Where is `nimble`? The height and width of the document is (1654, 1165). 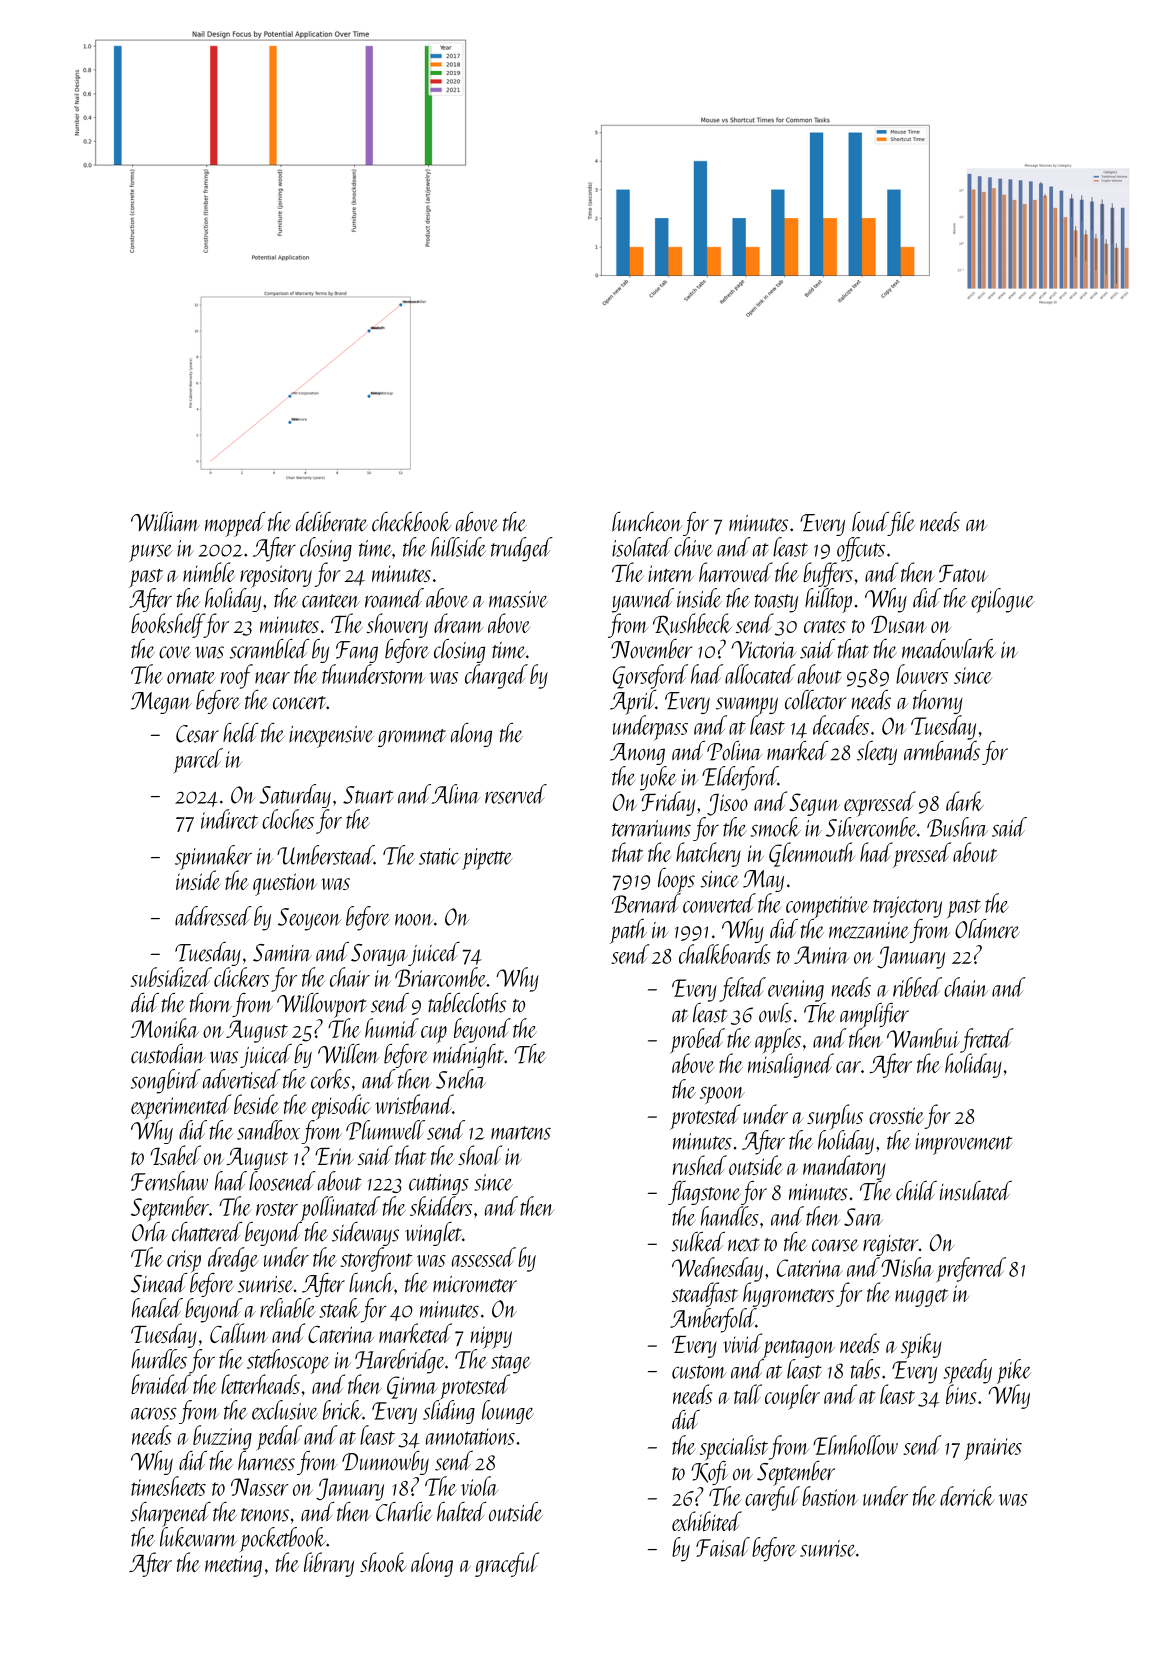
nimble is located at coordinates (209, 572).
